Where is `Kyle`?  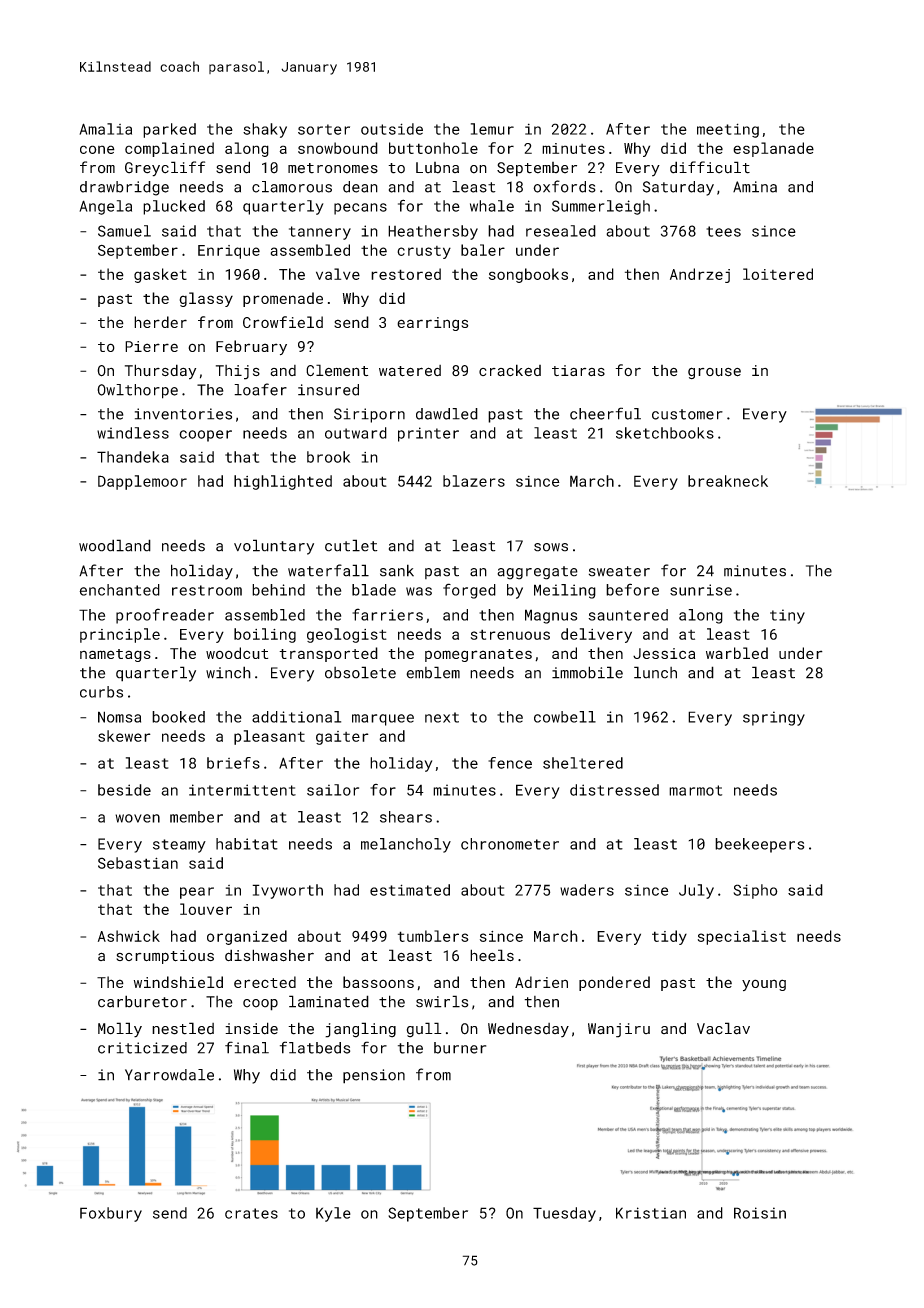 Kyle is located at coordinates (333, 1214).
